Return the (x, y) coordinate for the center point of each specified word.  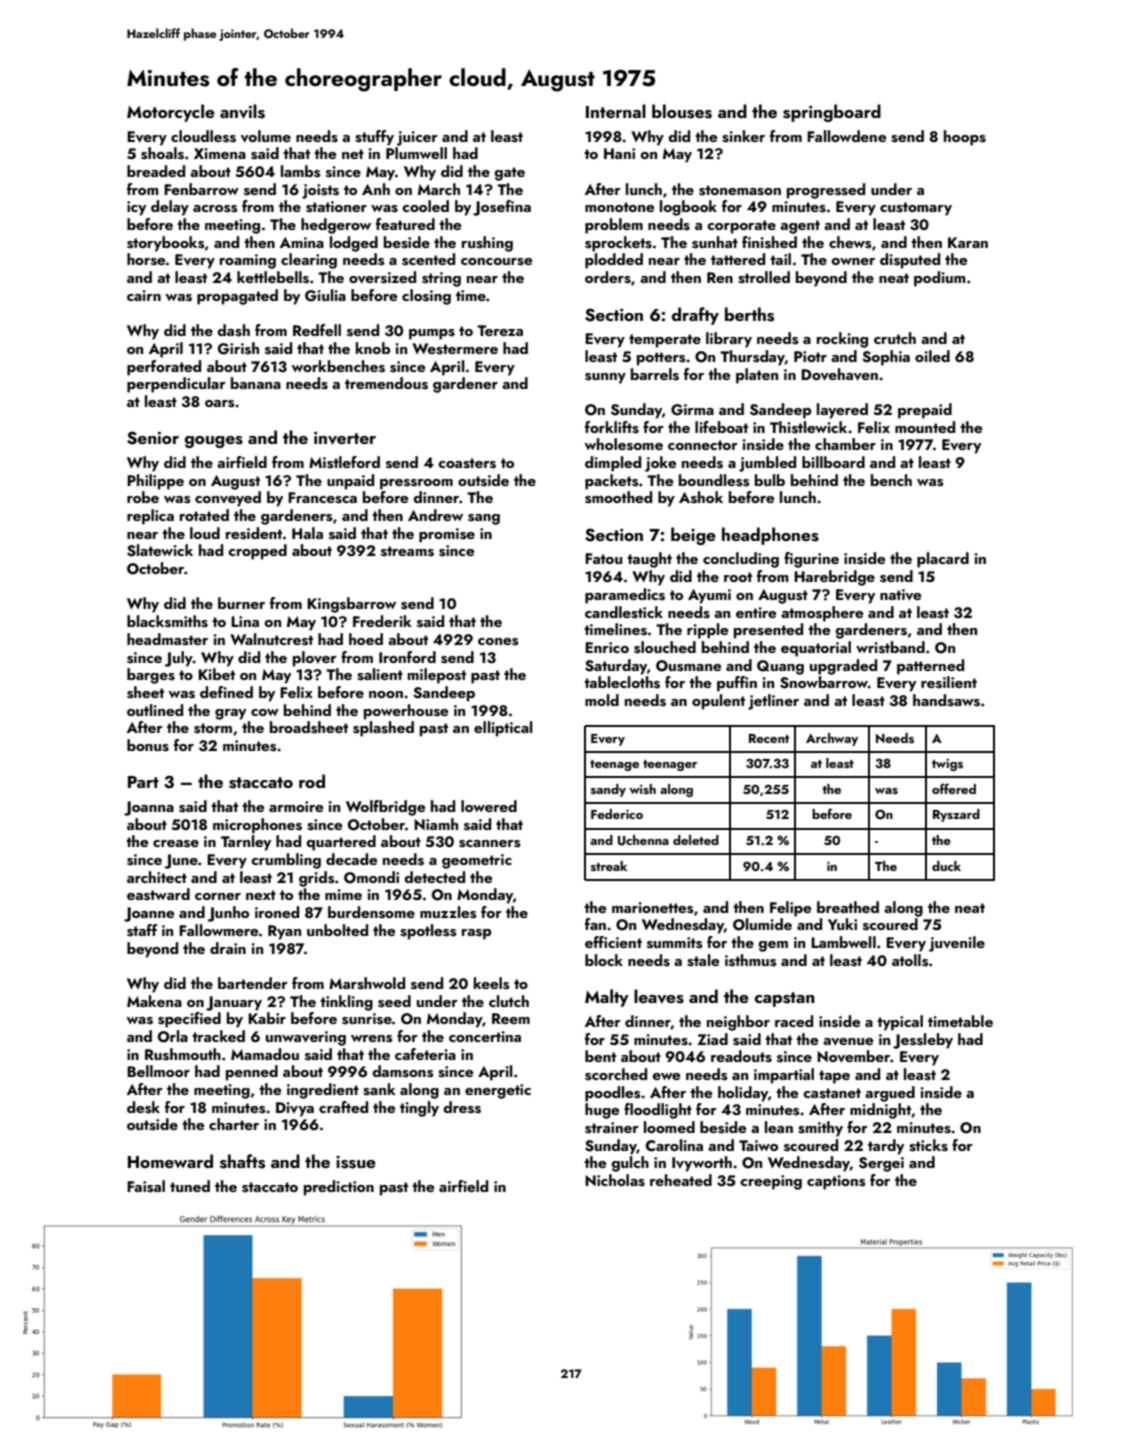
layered (842, 411)
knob (373, 348)
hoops (965, 138)
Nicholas (615, 1180)
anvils (242, 111)
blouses (682, 111)
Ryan (284, 932)
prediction (339, 1188)
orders (608, 277)
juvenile (957, 944)
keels (491, 983)
